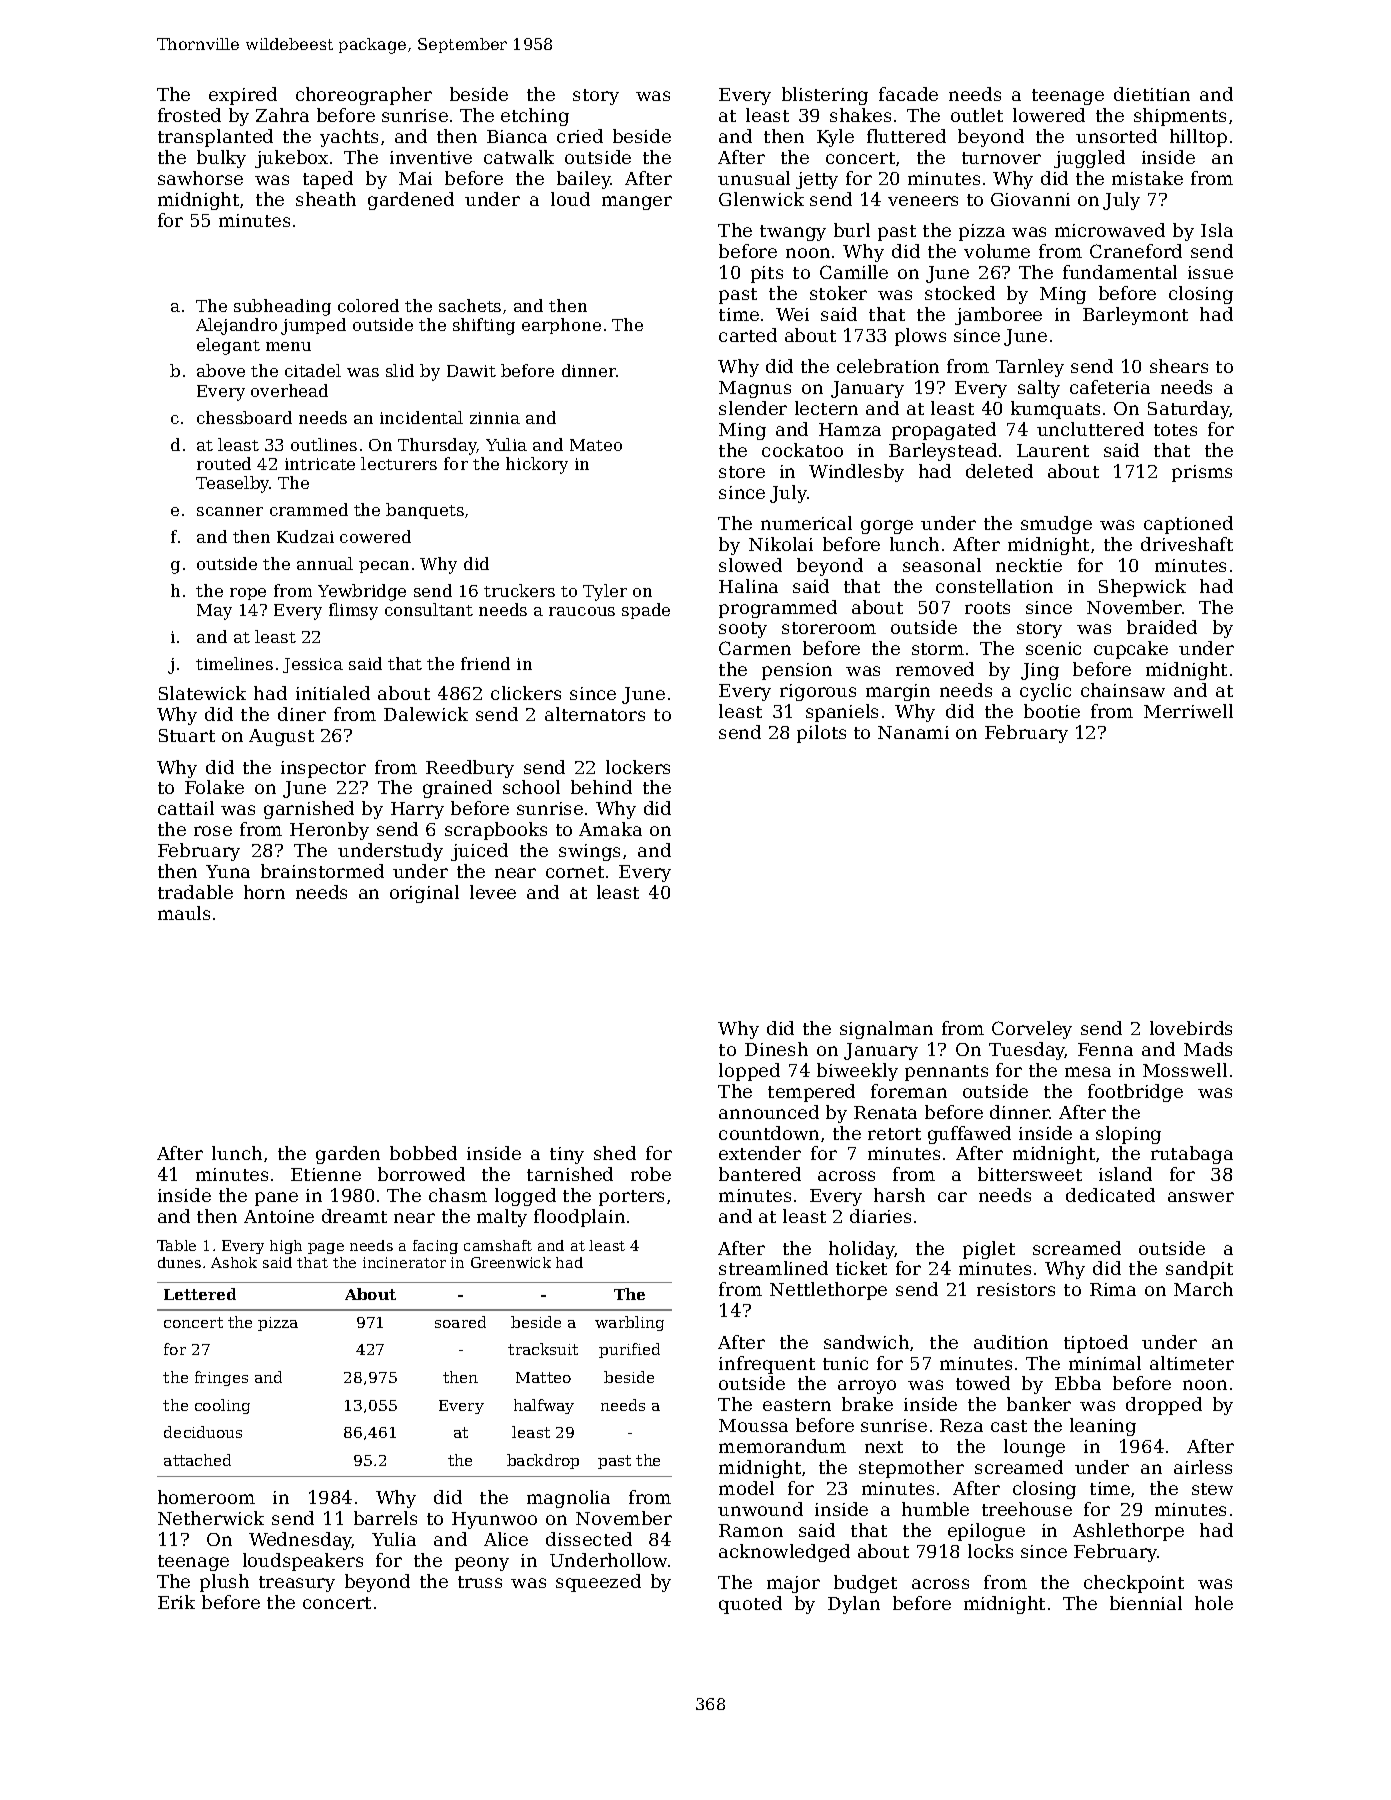 The height and width of the screenshot is (1800, 1391). I want to click on facade, so click(908, 94).
